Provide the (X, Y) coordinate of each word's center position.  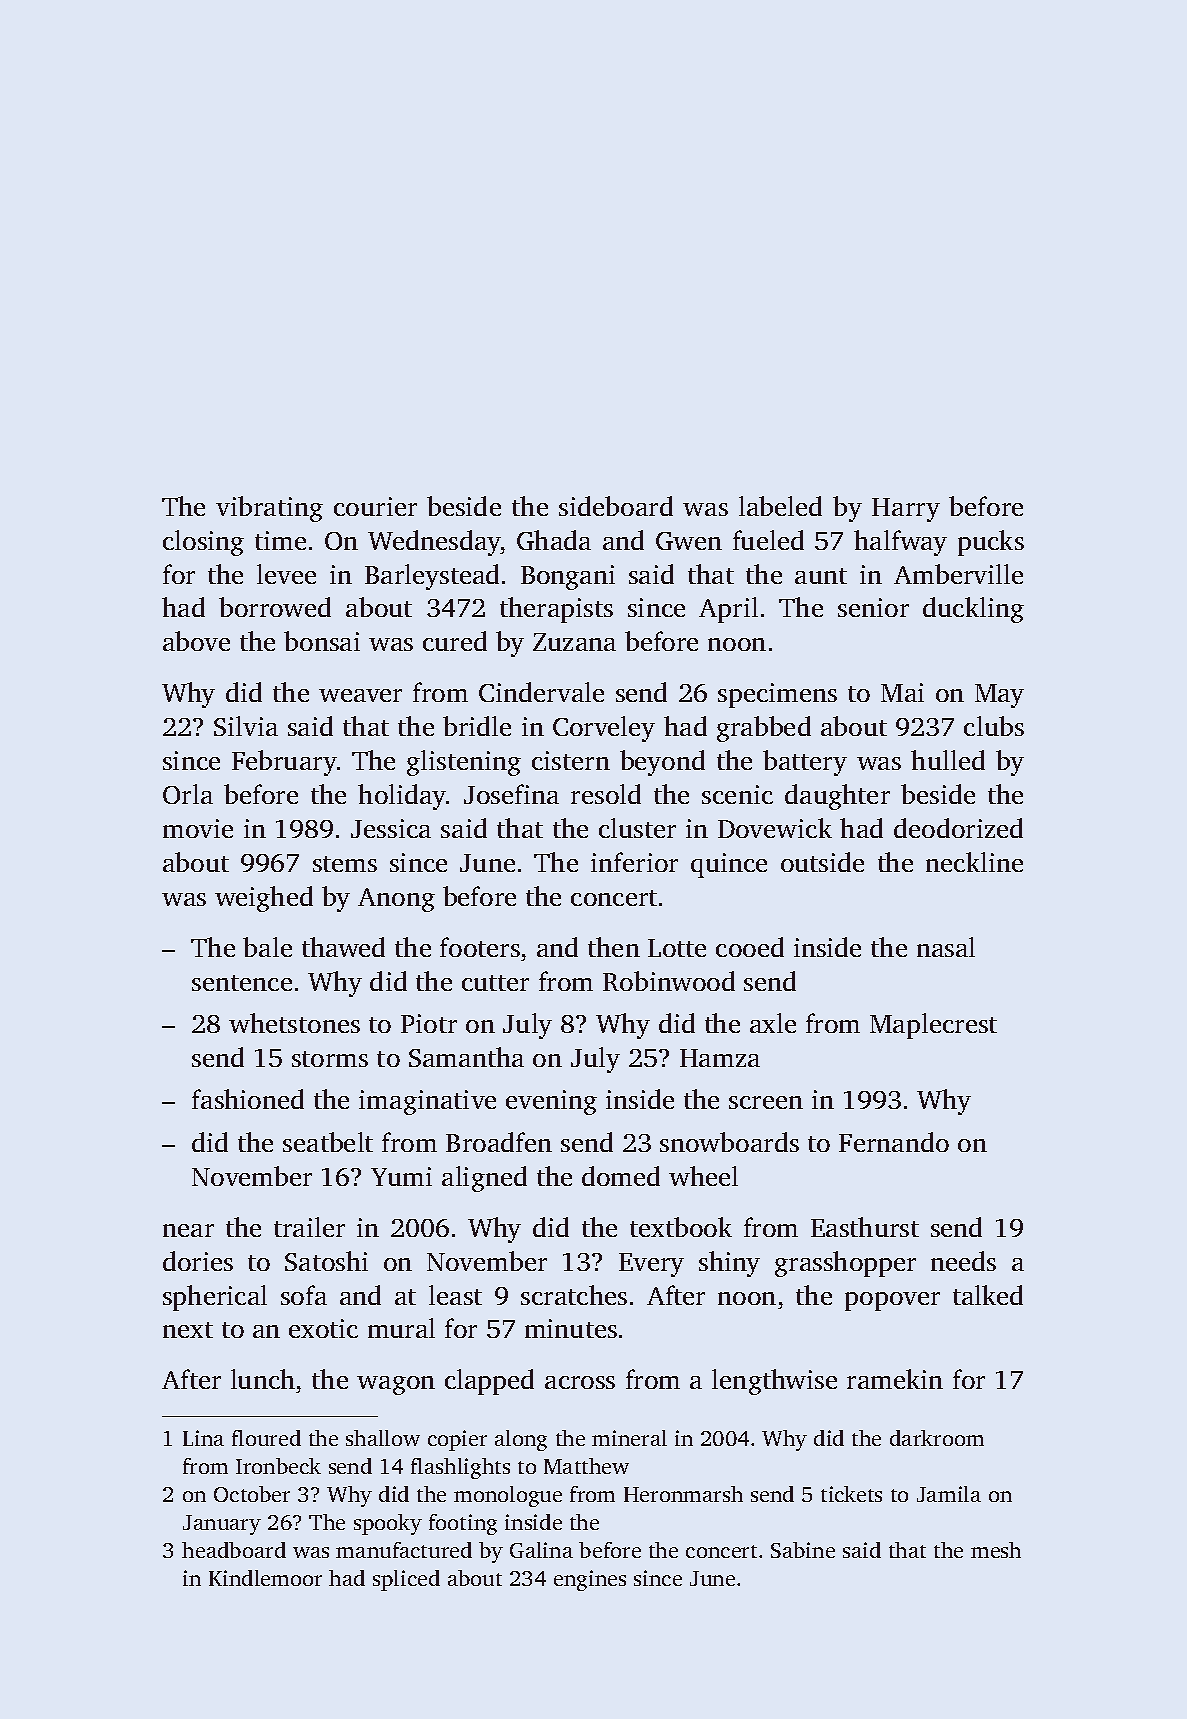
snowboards (729, 1142)
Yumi (401, 1176)
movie (198, 828)
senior (873, 607)
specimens (777, 695)
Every (651, 1265)
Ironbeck (278, 1466)
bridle (477, 726)
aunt (821, 576)
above (196, 641)
